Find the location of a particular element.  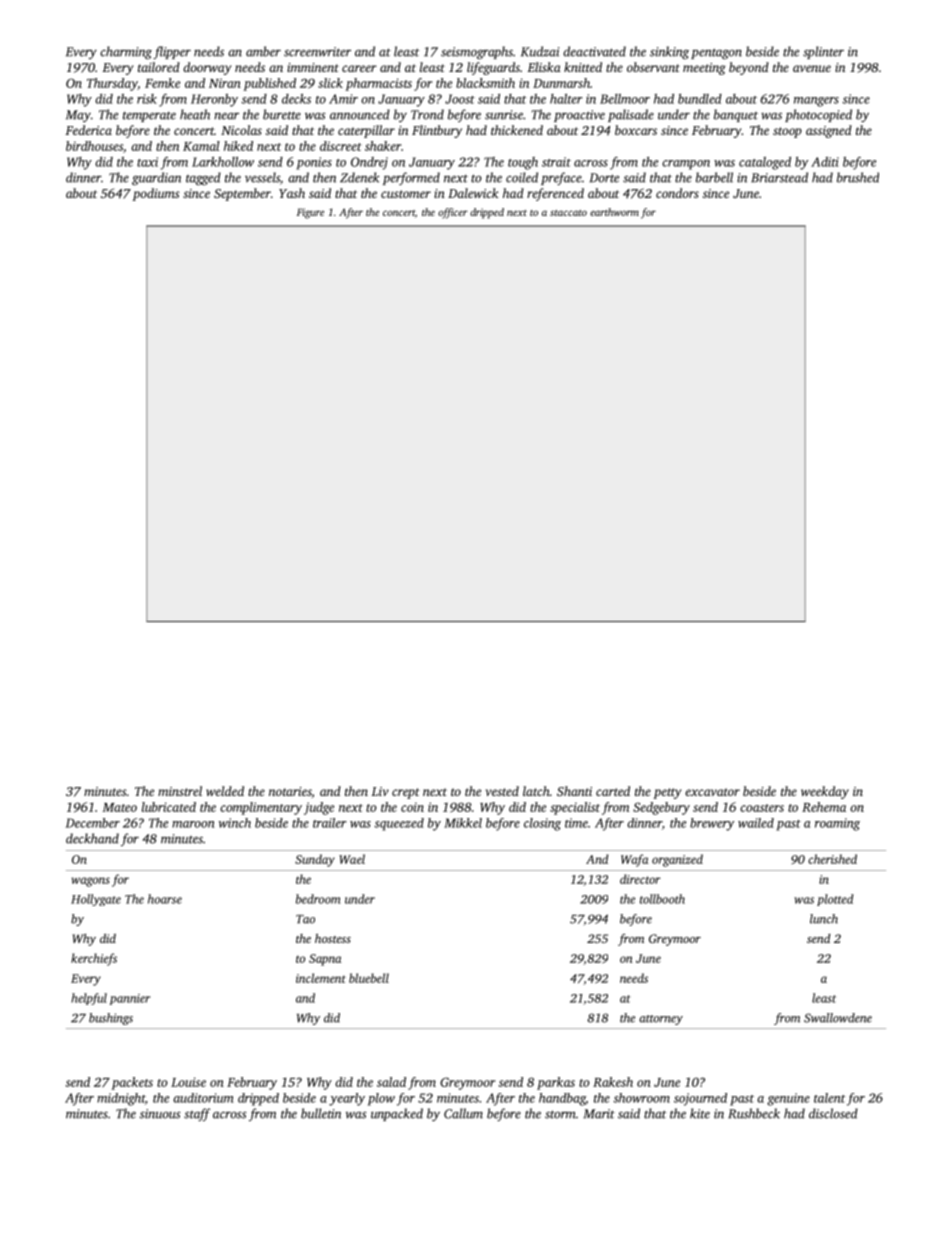

Kamal is located at coordinates (201, 146).
